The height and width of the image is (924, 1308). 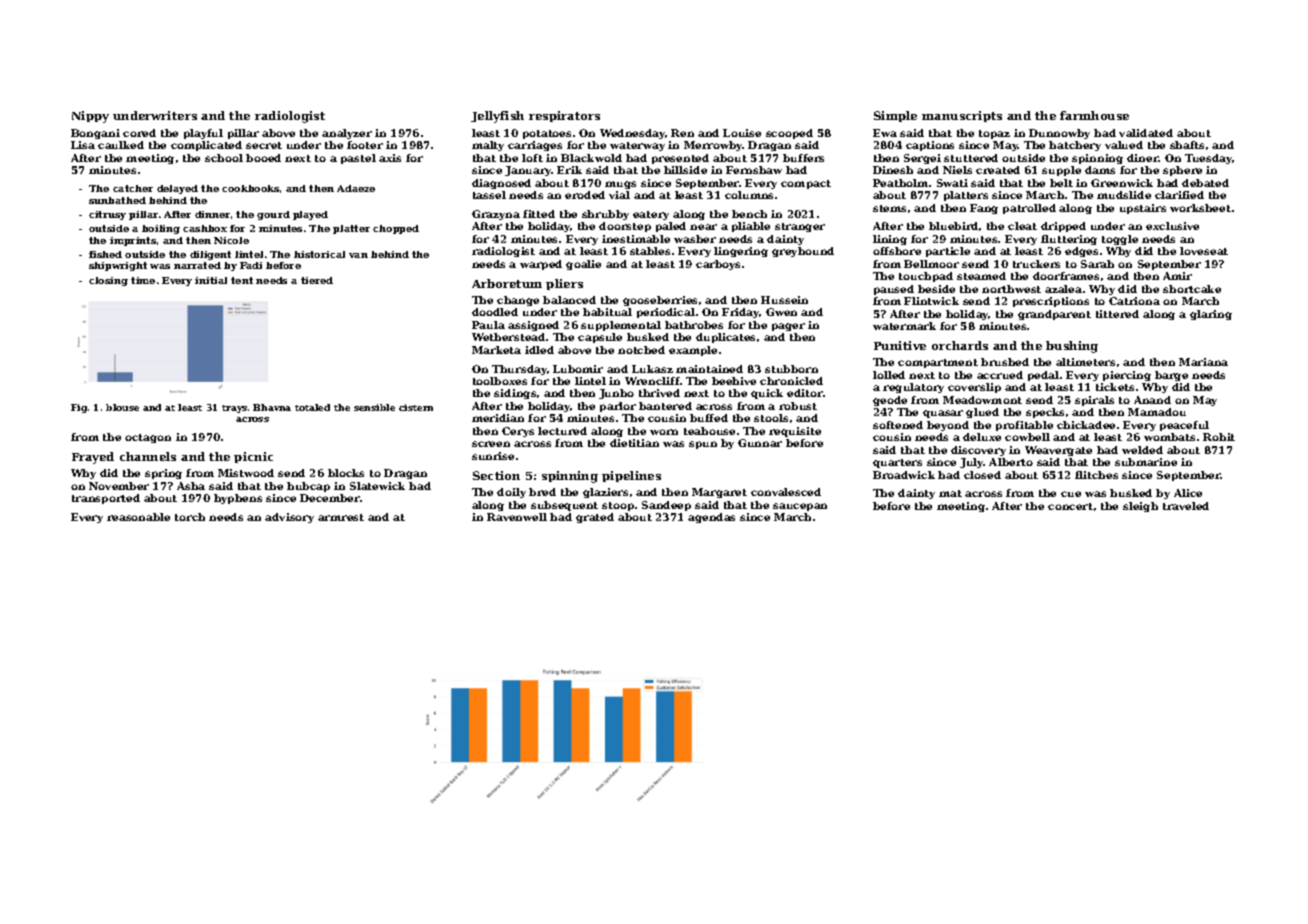 What do you see at coordinates (1063, 227) in the image?
I see `dripped` at bounding box center [1063, 227].
